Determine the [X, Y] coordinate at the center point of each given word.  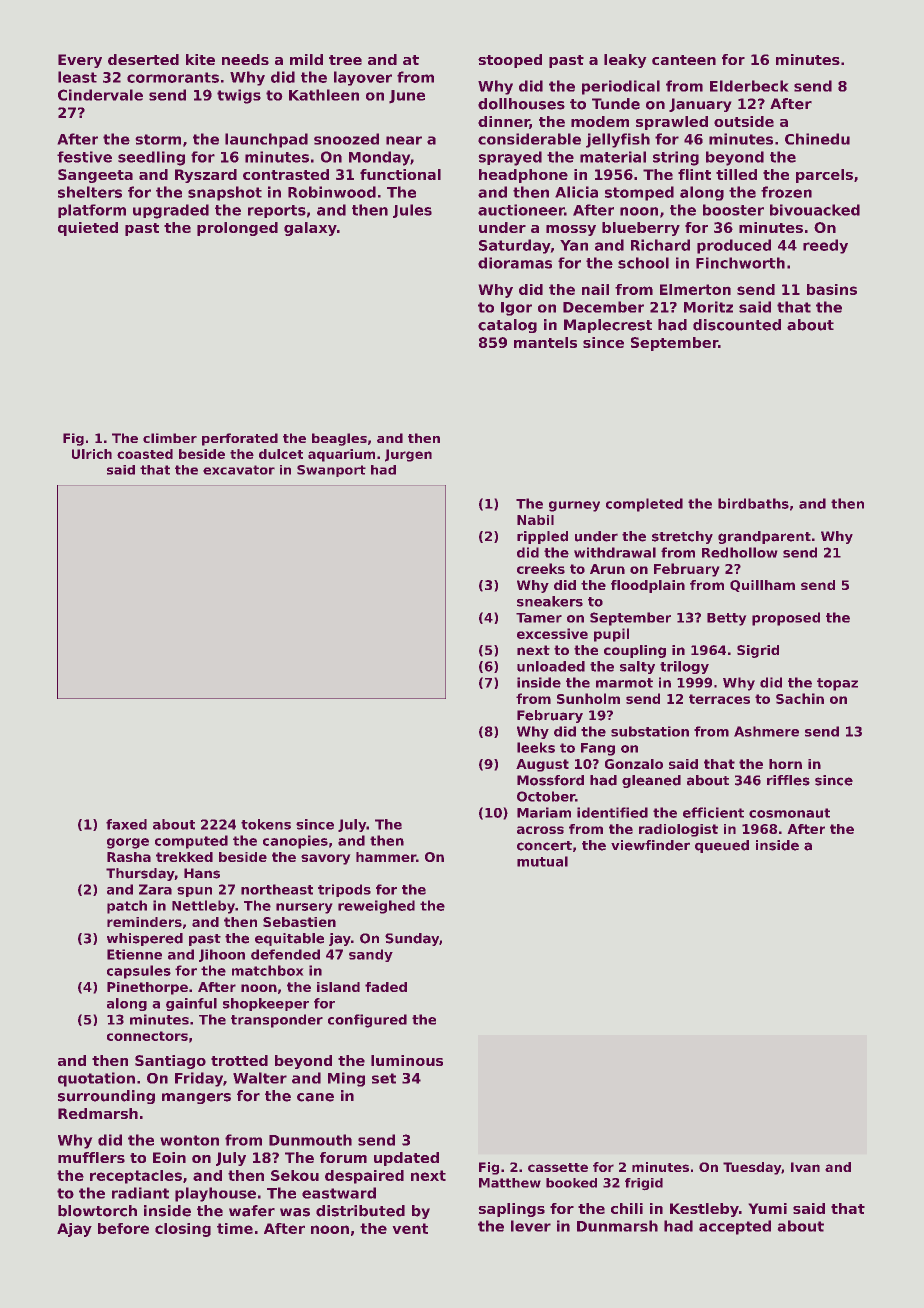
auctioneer [521, 210]
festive [84, 157]
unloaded [551, 666]
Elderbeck [749, 86]
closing [183, 1230]
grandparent [764, 537]
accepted [735, 1227]
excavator [239, 470]
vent [410, 1228]
